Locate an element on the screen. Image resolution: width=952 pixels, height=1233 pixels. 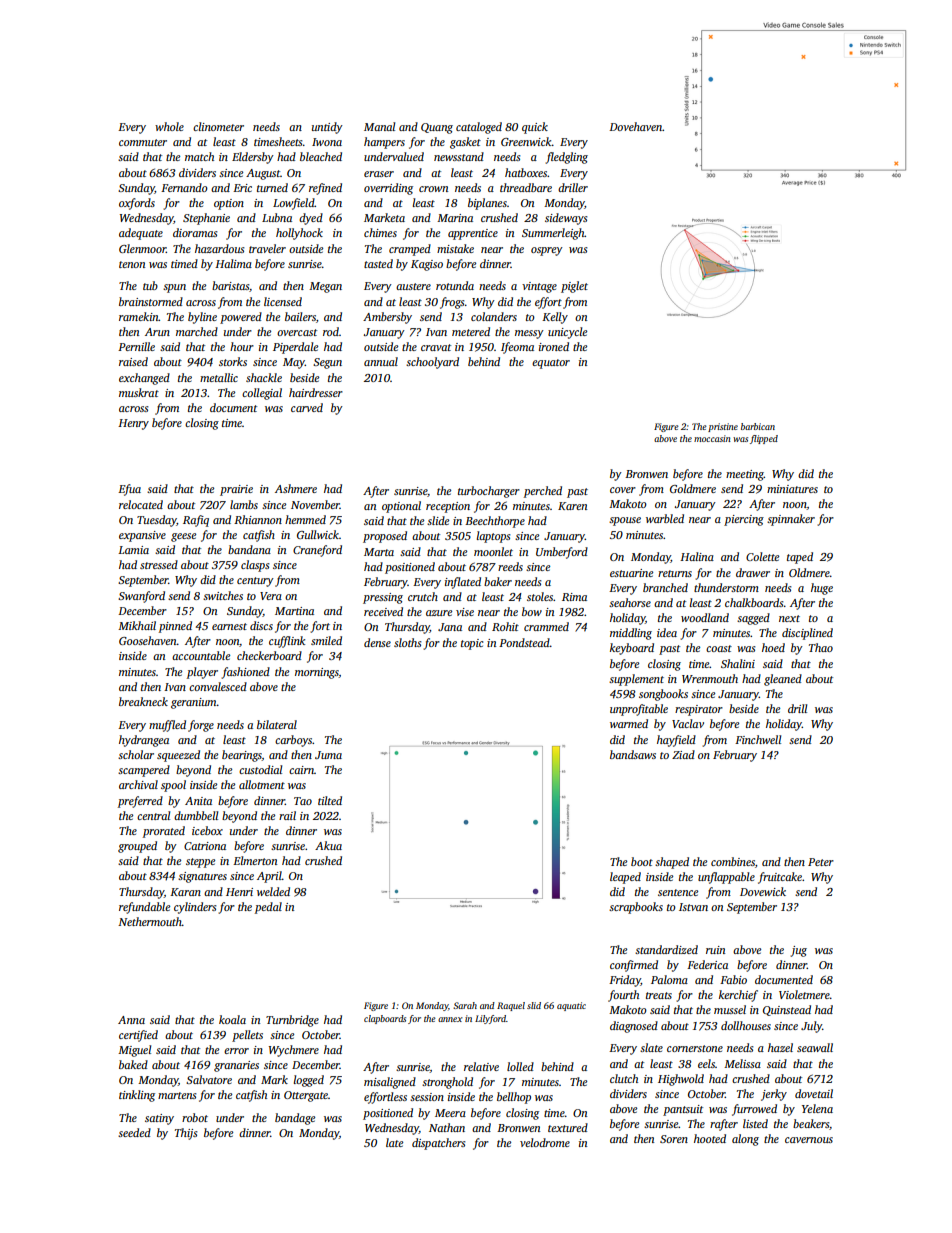
Quang is located at coordinates (437, 128).
